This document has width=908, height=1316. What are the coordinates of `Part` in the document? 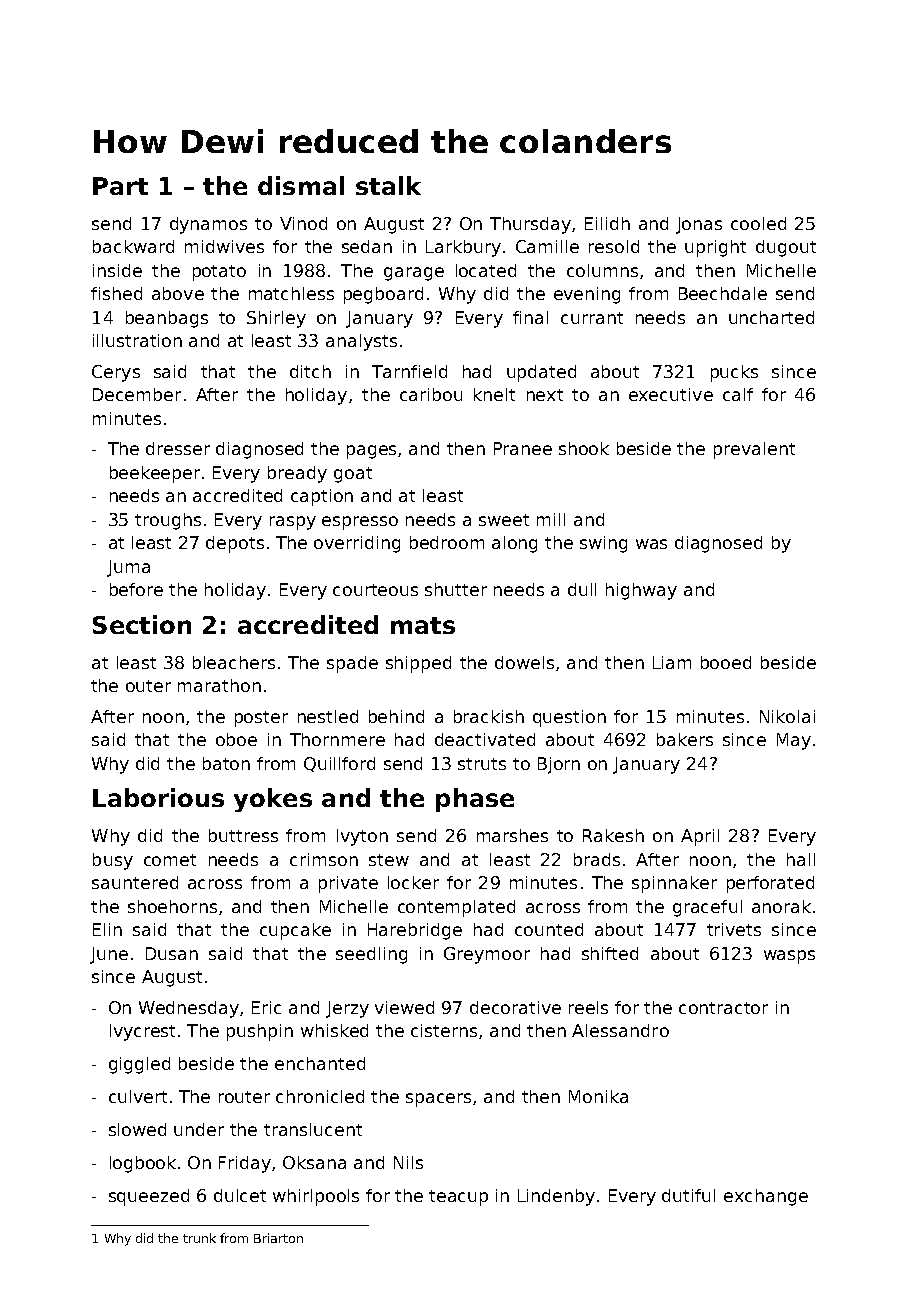 It's located at (120, 186).
